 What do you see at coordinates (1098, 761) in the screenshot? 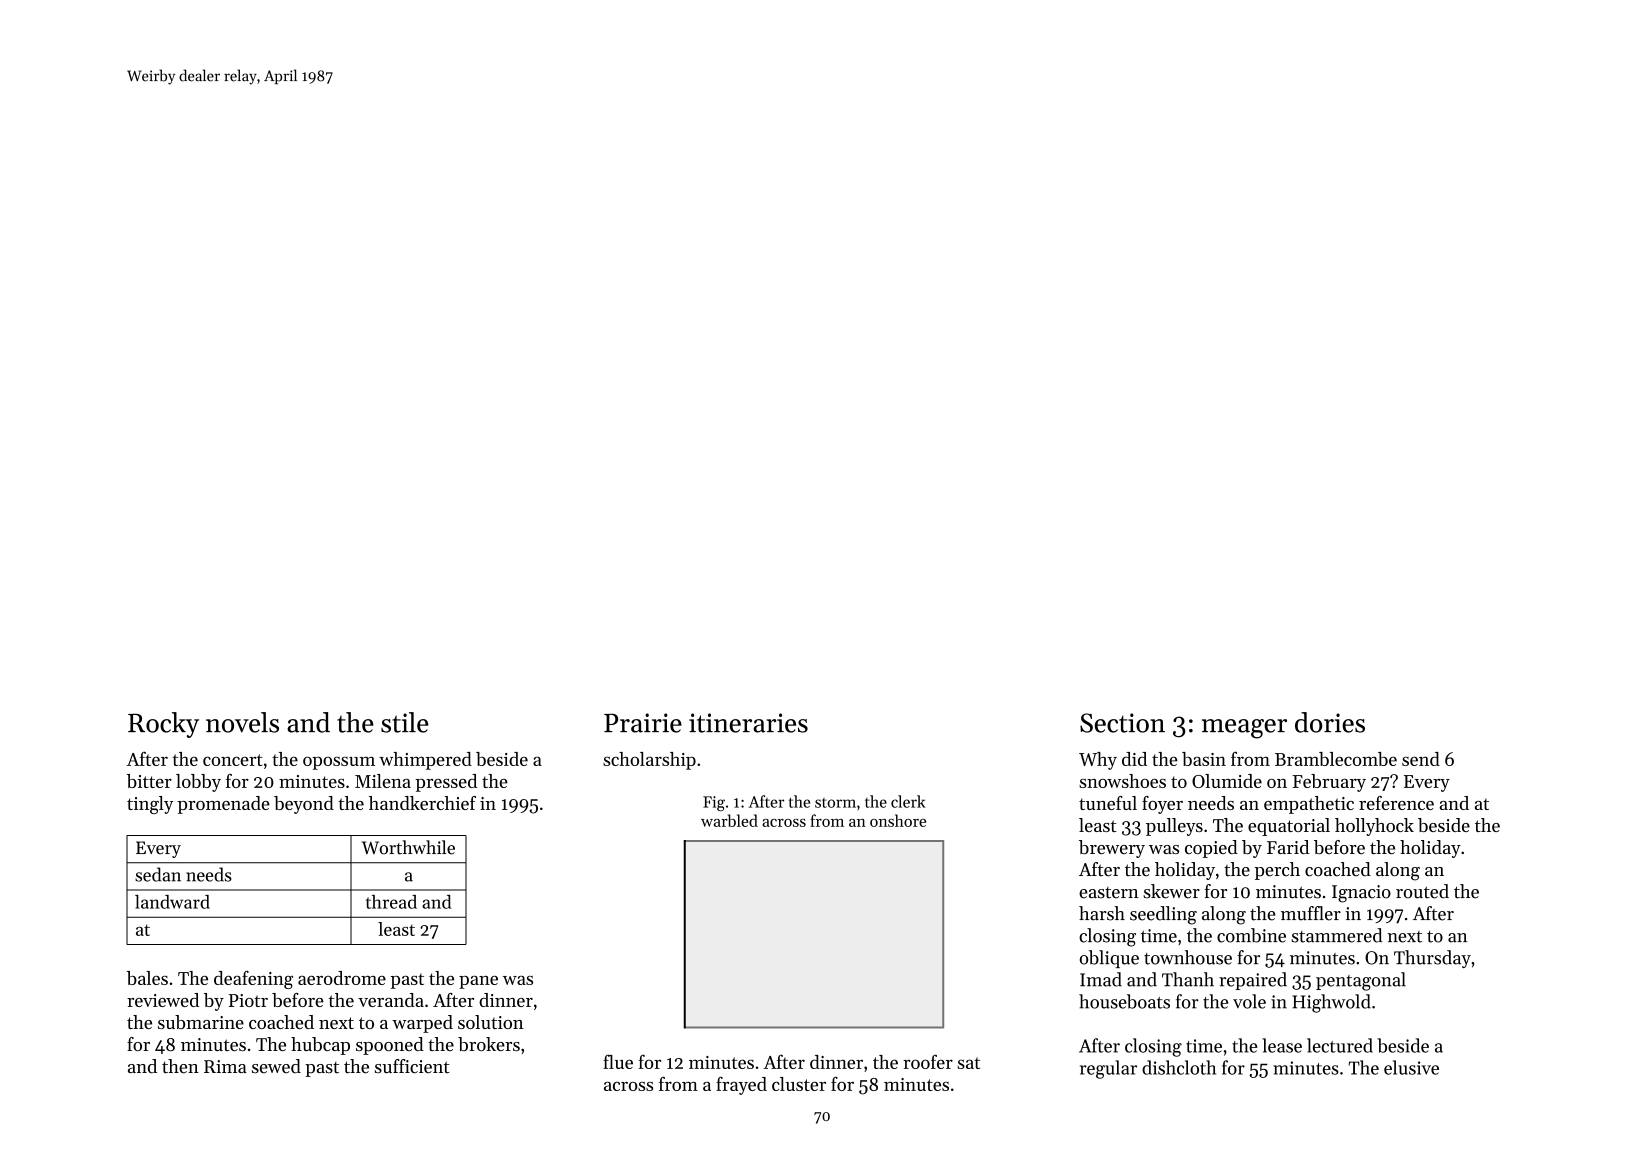
I see `Why` at bounding box center [1098, 761].
